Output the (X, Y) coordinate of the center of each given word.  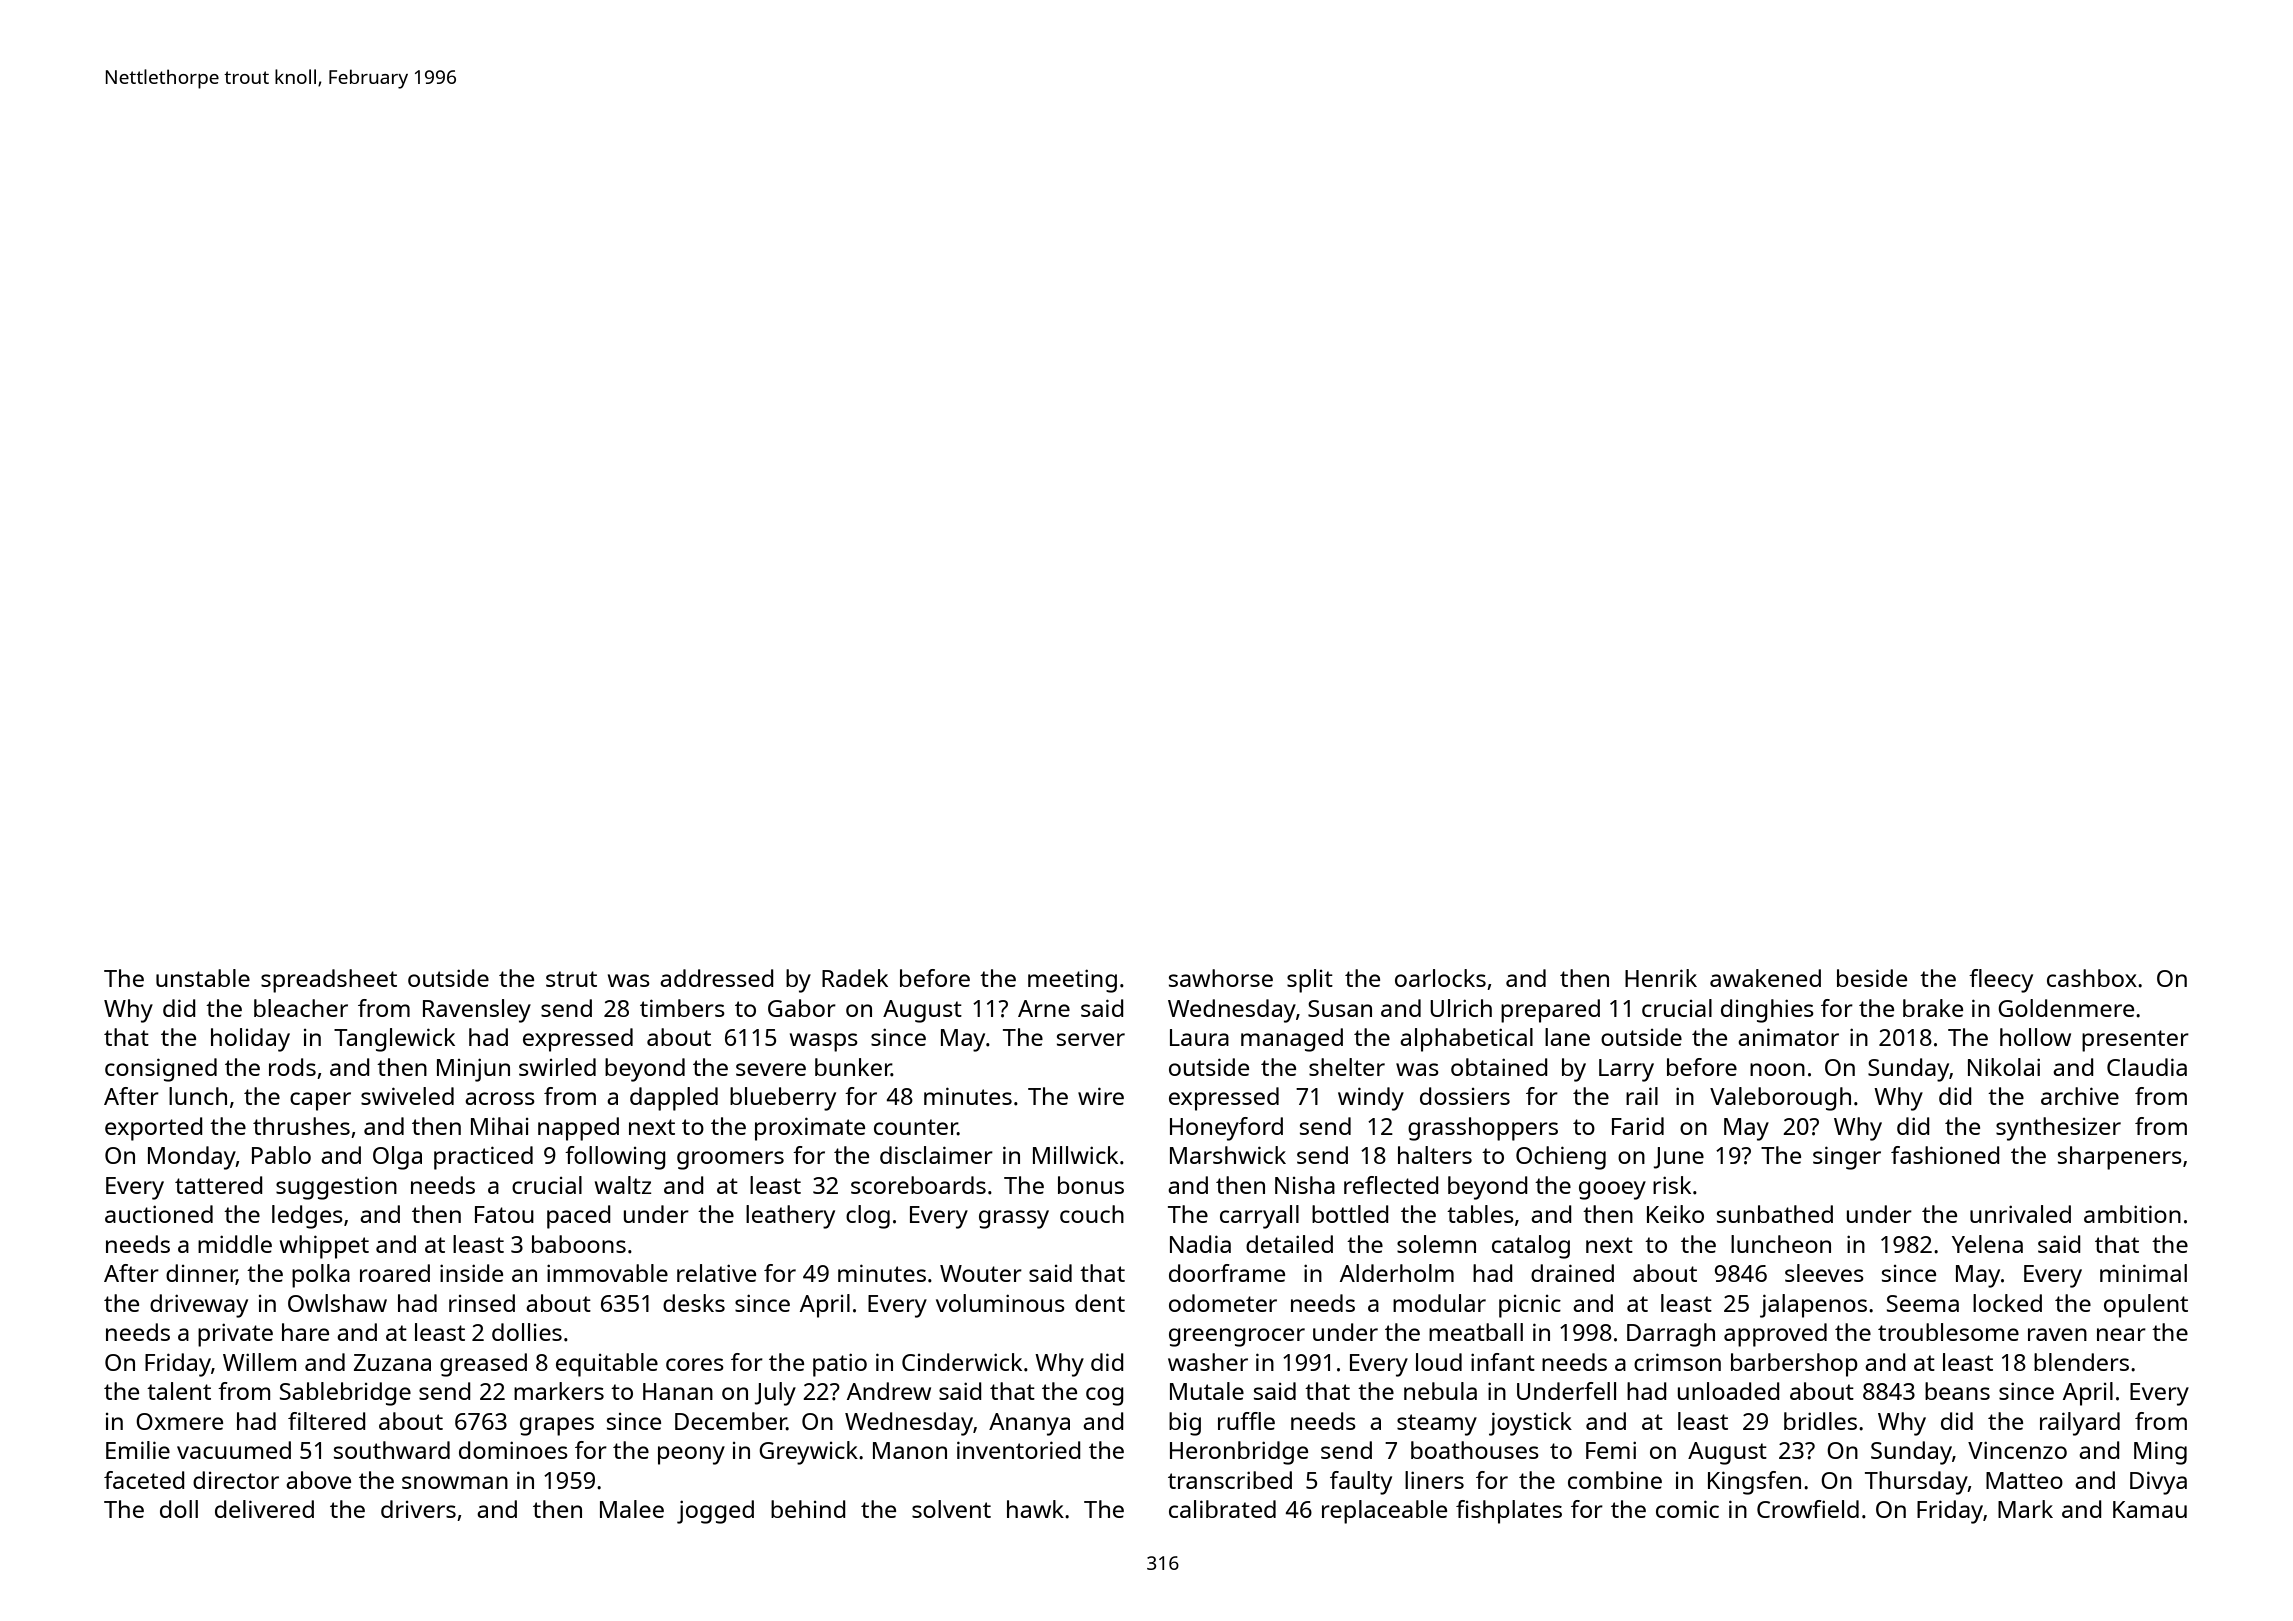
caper (320, 1101)
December (731, 1421)
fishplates (1509, 1512)
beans (1957, 1391)
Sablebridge (345, 1394)
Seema (1923, 1303)
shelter (1347, 1067)
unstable (203, 978)
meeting (1072, 981)
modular (1439, 1303)
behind (808, 1509)
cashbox (2092, 978)
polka (321, 1276)
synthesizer (2058, 1129)
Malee (632, 1509)
